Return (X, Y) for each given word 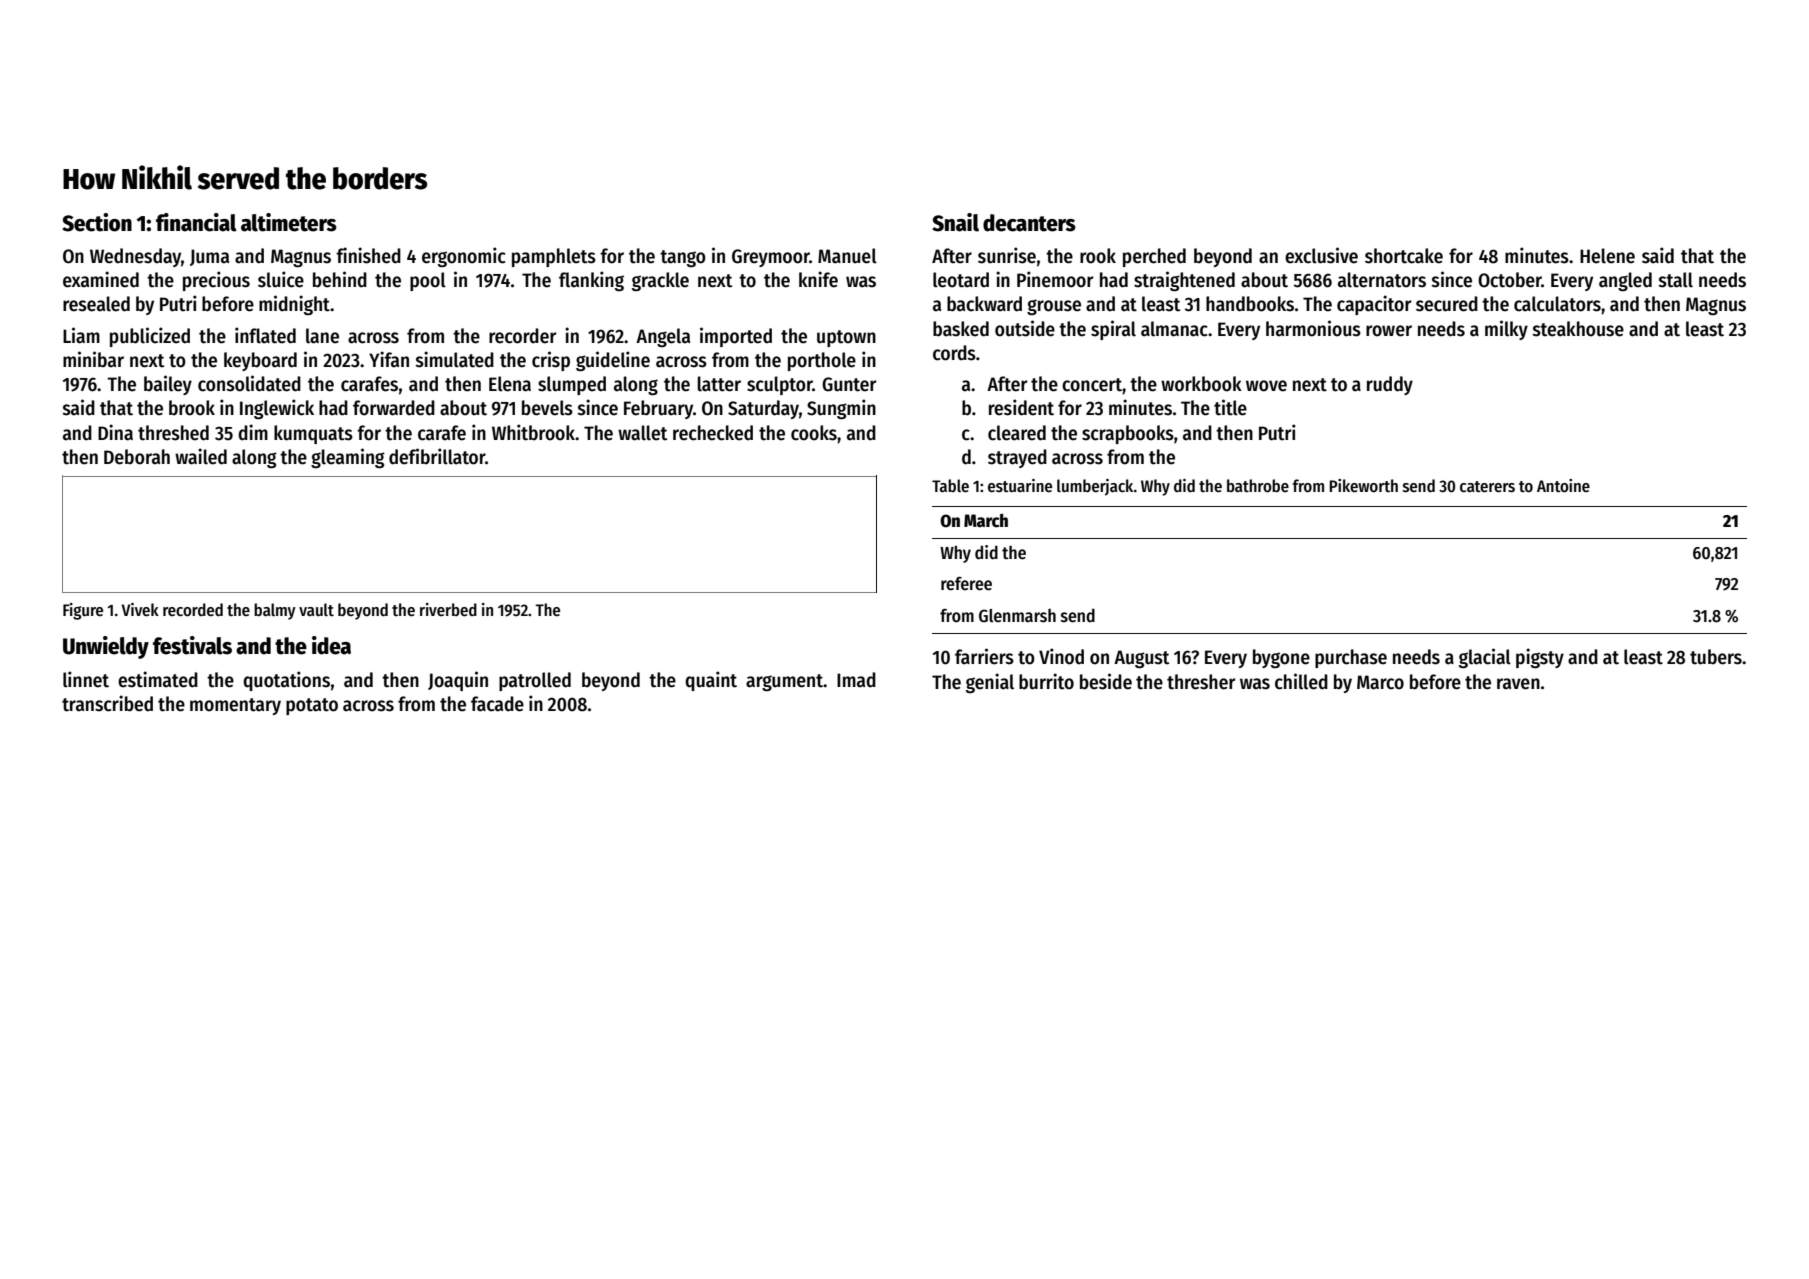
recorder (522, 336)
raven (1518, 684)
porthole (822, 361)
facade (497, 704)
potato (312, 706)
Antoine (1563, 486)
